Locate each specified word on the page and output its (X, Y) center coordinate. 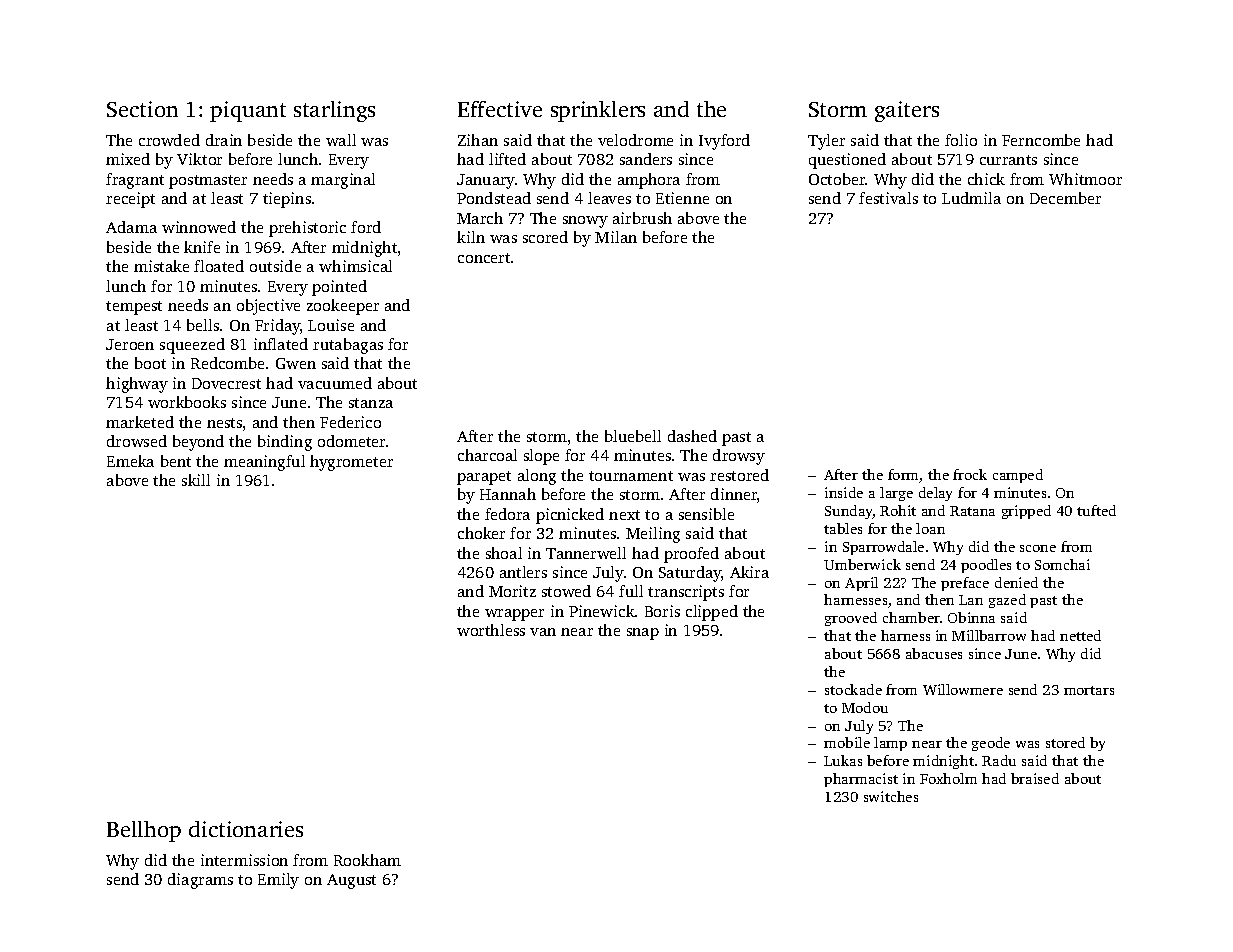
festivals (888, 198)
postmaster (208, 182)
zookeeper (343, 307)
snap (643, 634)
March (480, 218)
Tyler (826, 142)
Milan (616, 237)
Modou (865, 707)
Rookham (367, 860)
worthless (491, 630)
